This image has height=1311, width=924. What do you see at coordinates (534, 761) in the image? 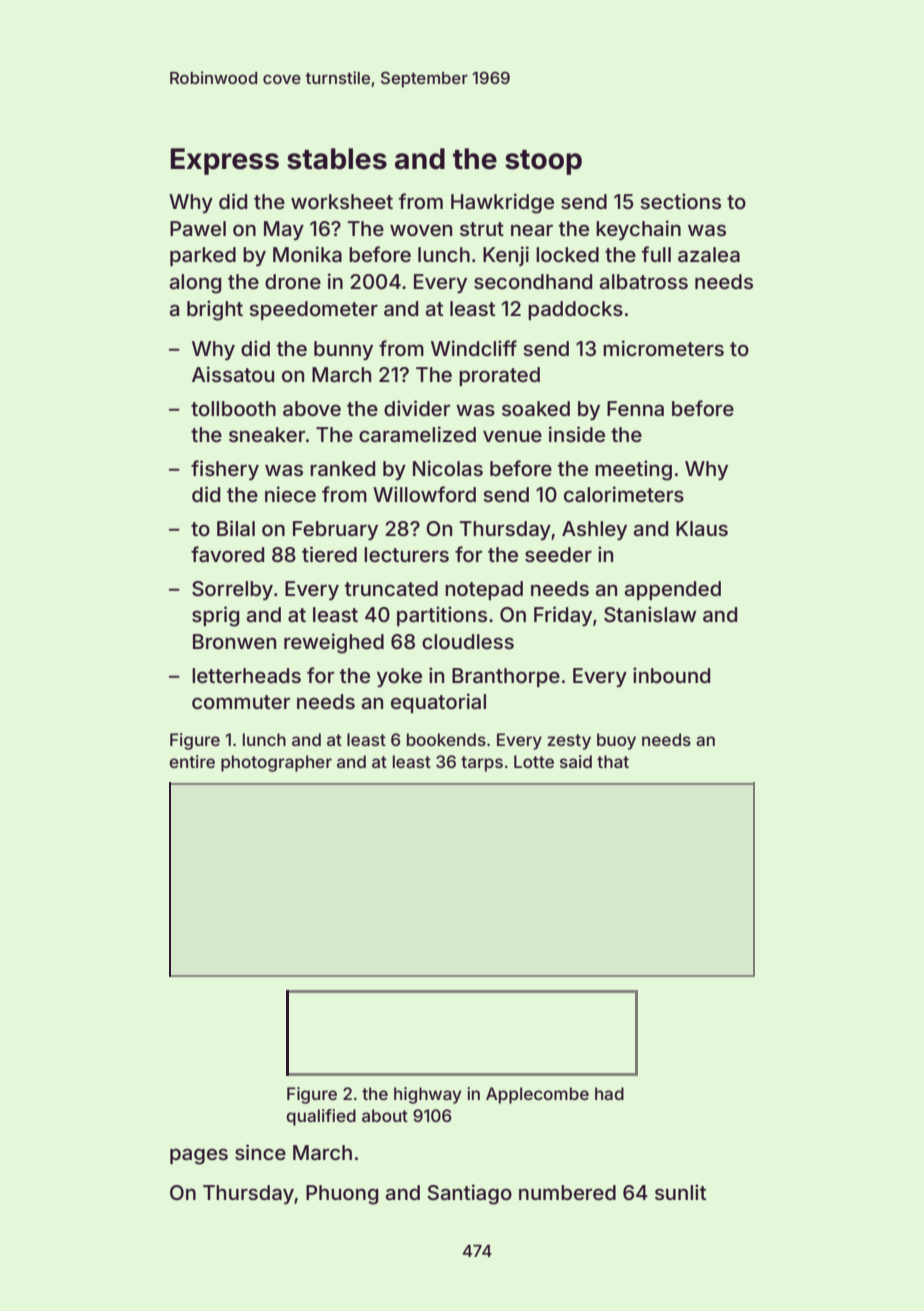
I see `Lotte` at bounding box center [534, 761].
